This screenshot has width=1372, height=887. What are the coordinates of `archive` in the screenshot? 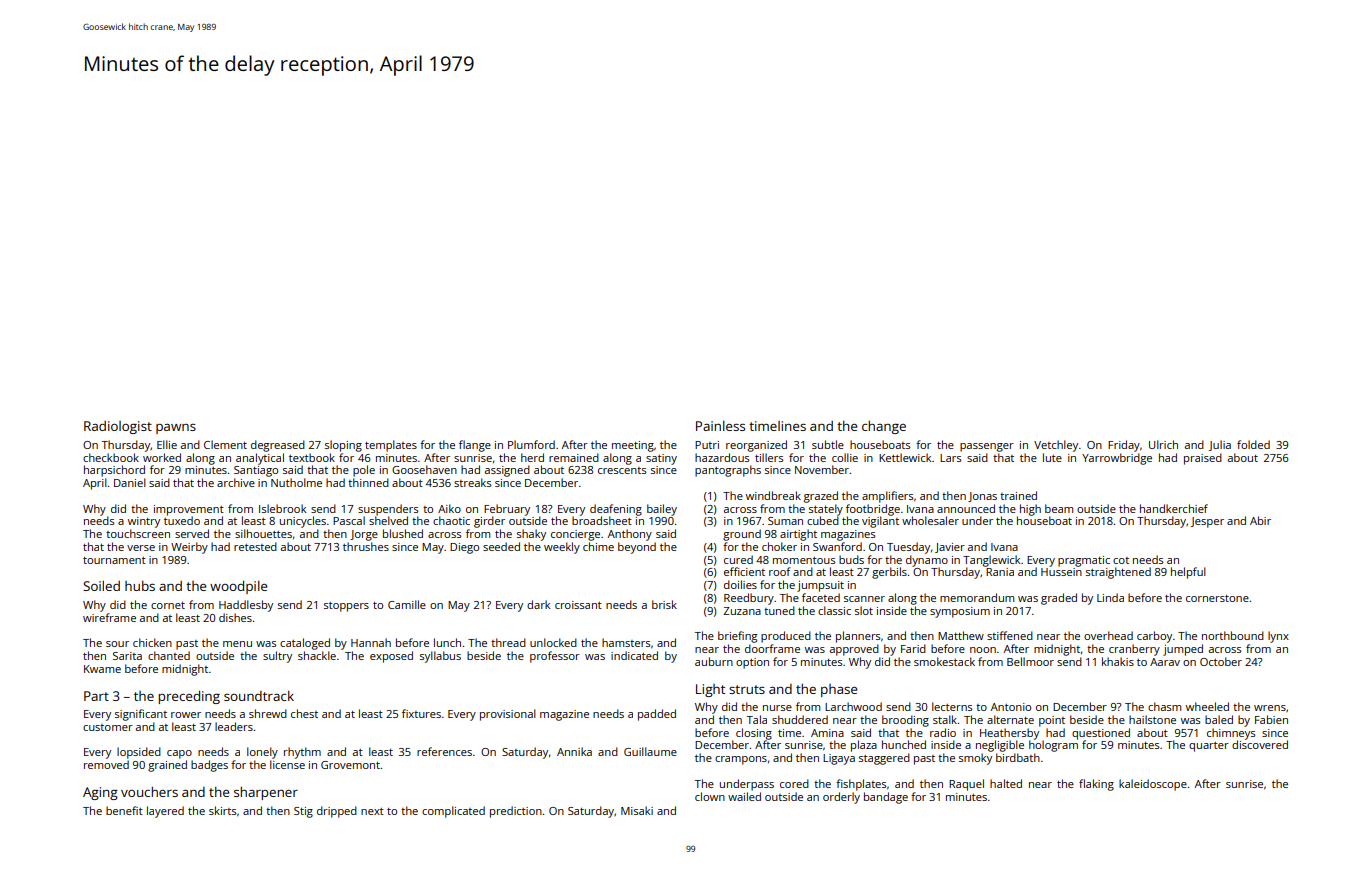 It's located at (236, 482).
